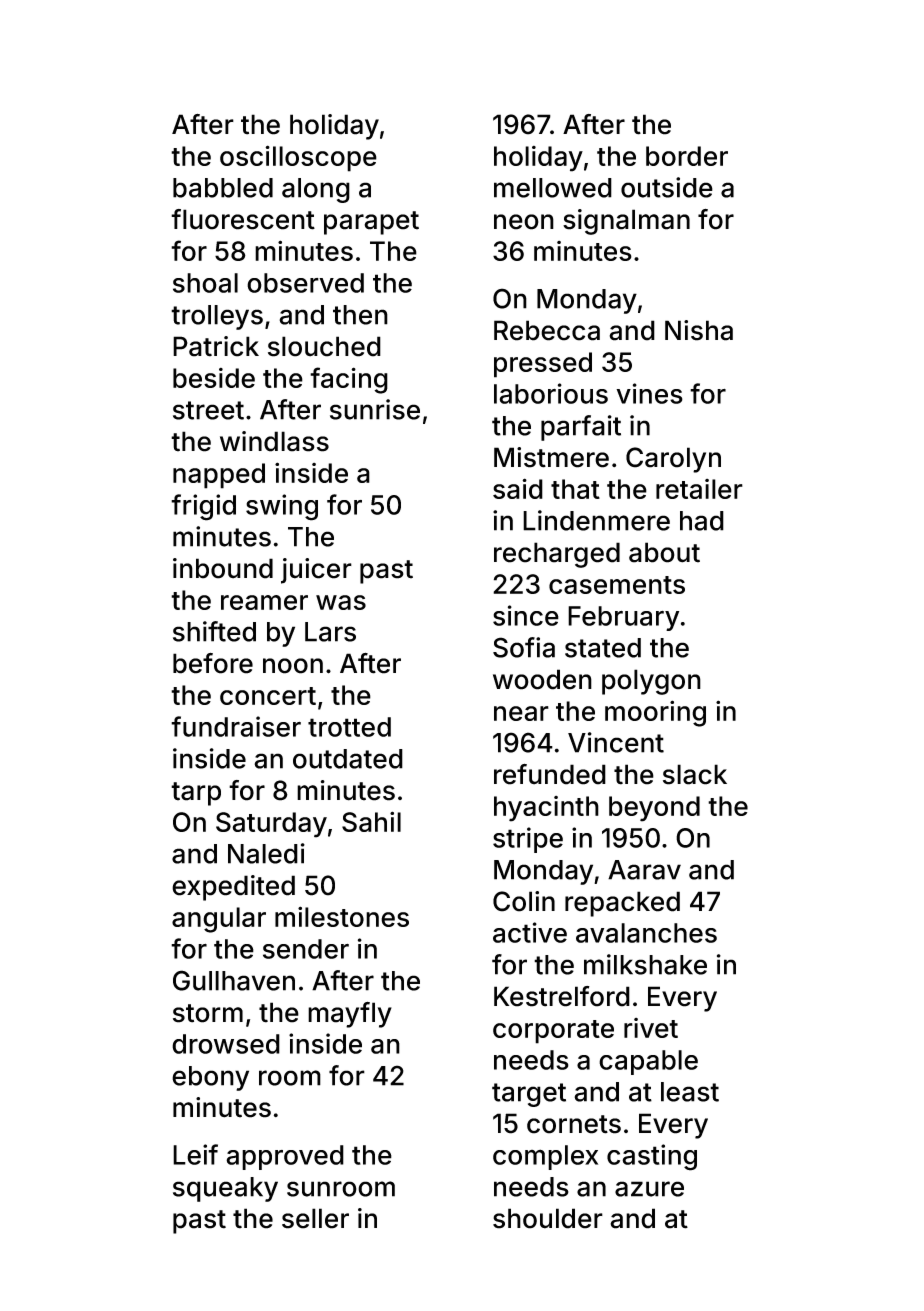 Image resolution: width=924 pixels, height=1311 pixels. What do you see at coordinates (236, 726) in the document?
I see `fundraiser` at bounding box center [236, 726].
